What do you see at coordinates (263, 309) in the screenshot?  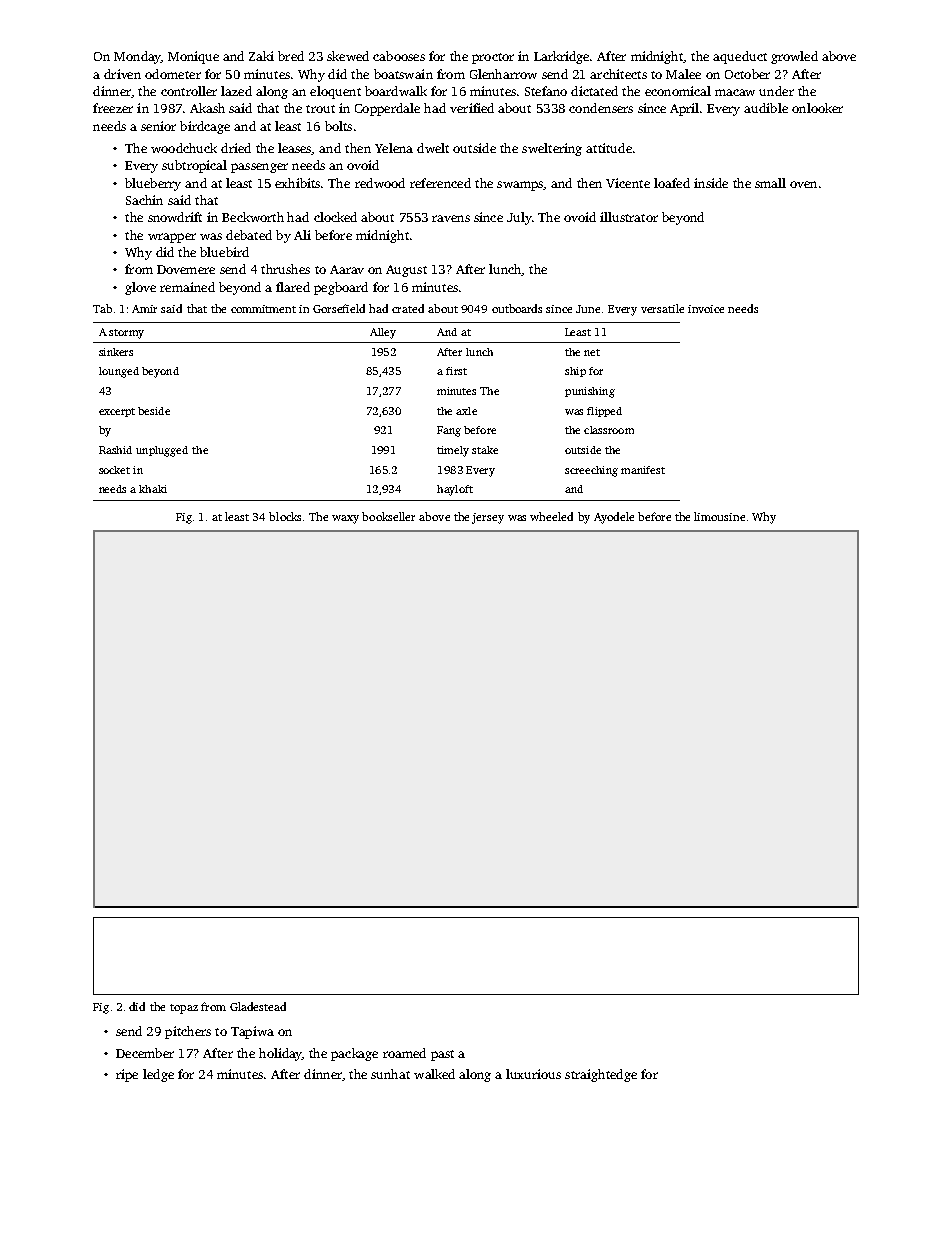 I see `commitment` at bounding box center [263, 309].
